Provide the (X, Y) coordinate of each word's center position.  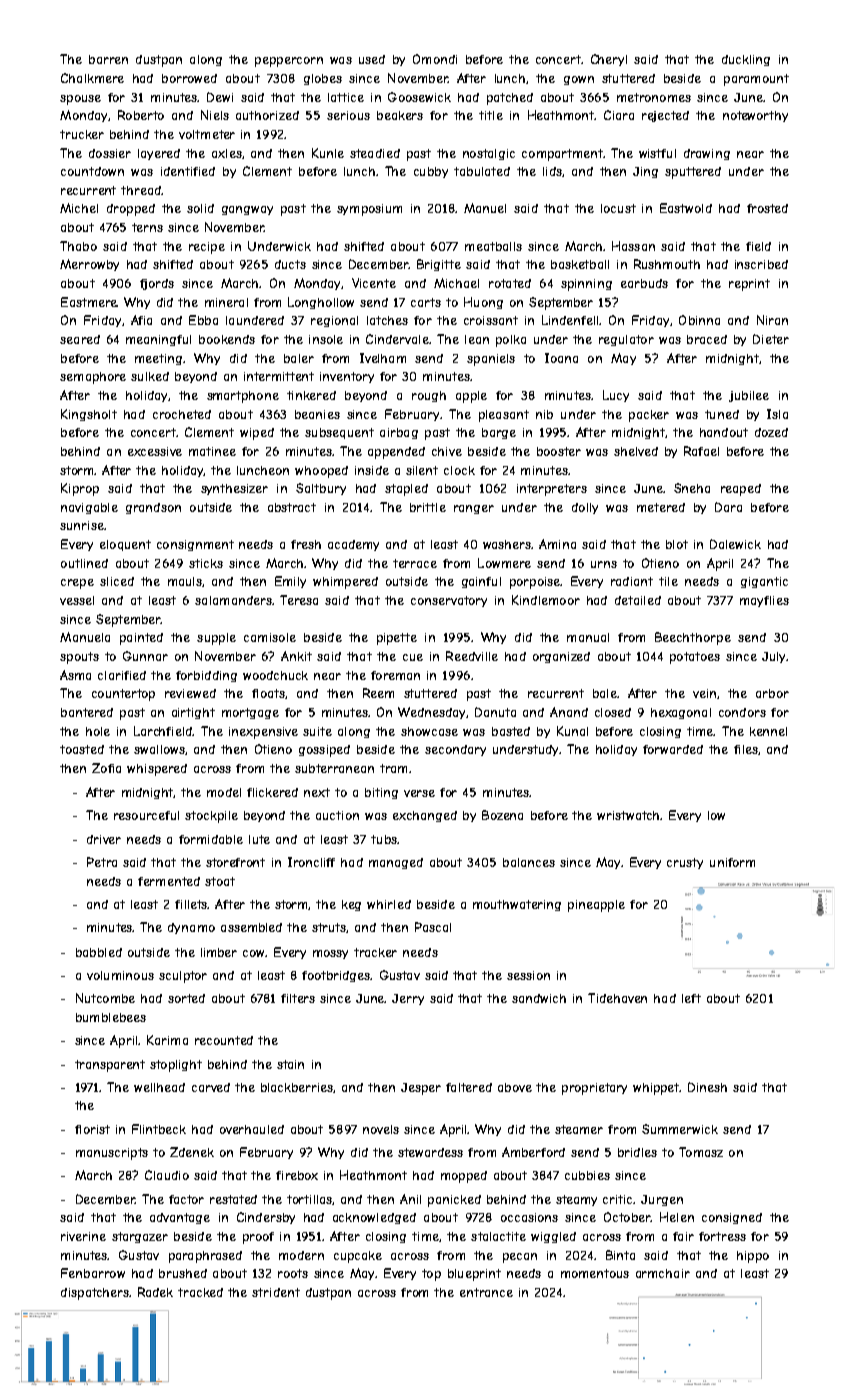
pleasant (504, 416)
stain (290, 1064)
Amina (557, 544)
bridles (637, 1152)
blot (677, 544)
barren (108, 59)
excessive (155, 451)
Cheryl (609, 60)
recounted (224, 1040)
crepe (77, 584)
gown (579, 80)
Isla (777, 414)
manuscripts (112, 1154)
